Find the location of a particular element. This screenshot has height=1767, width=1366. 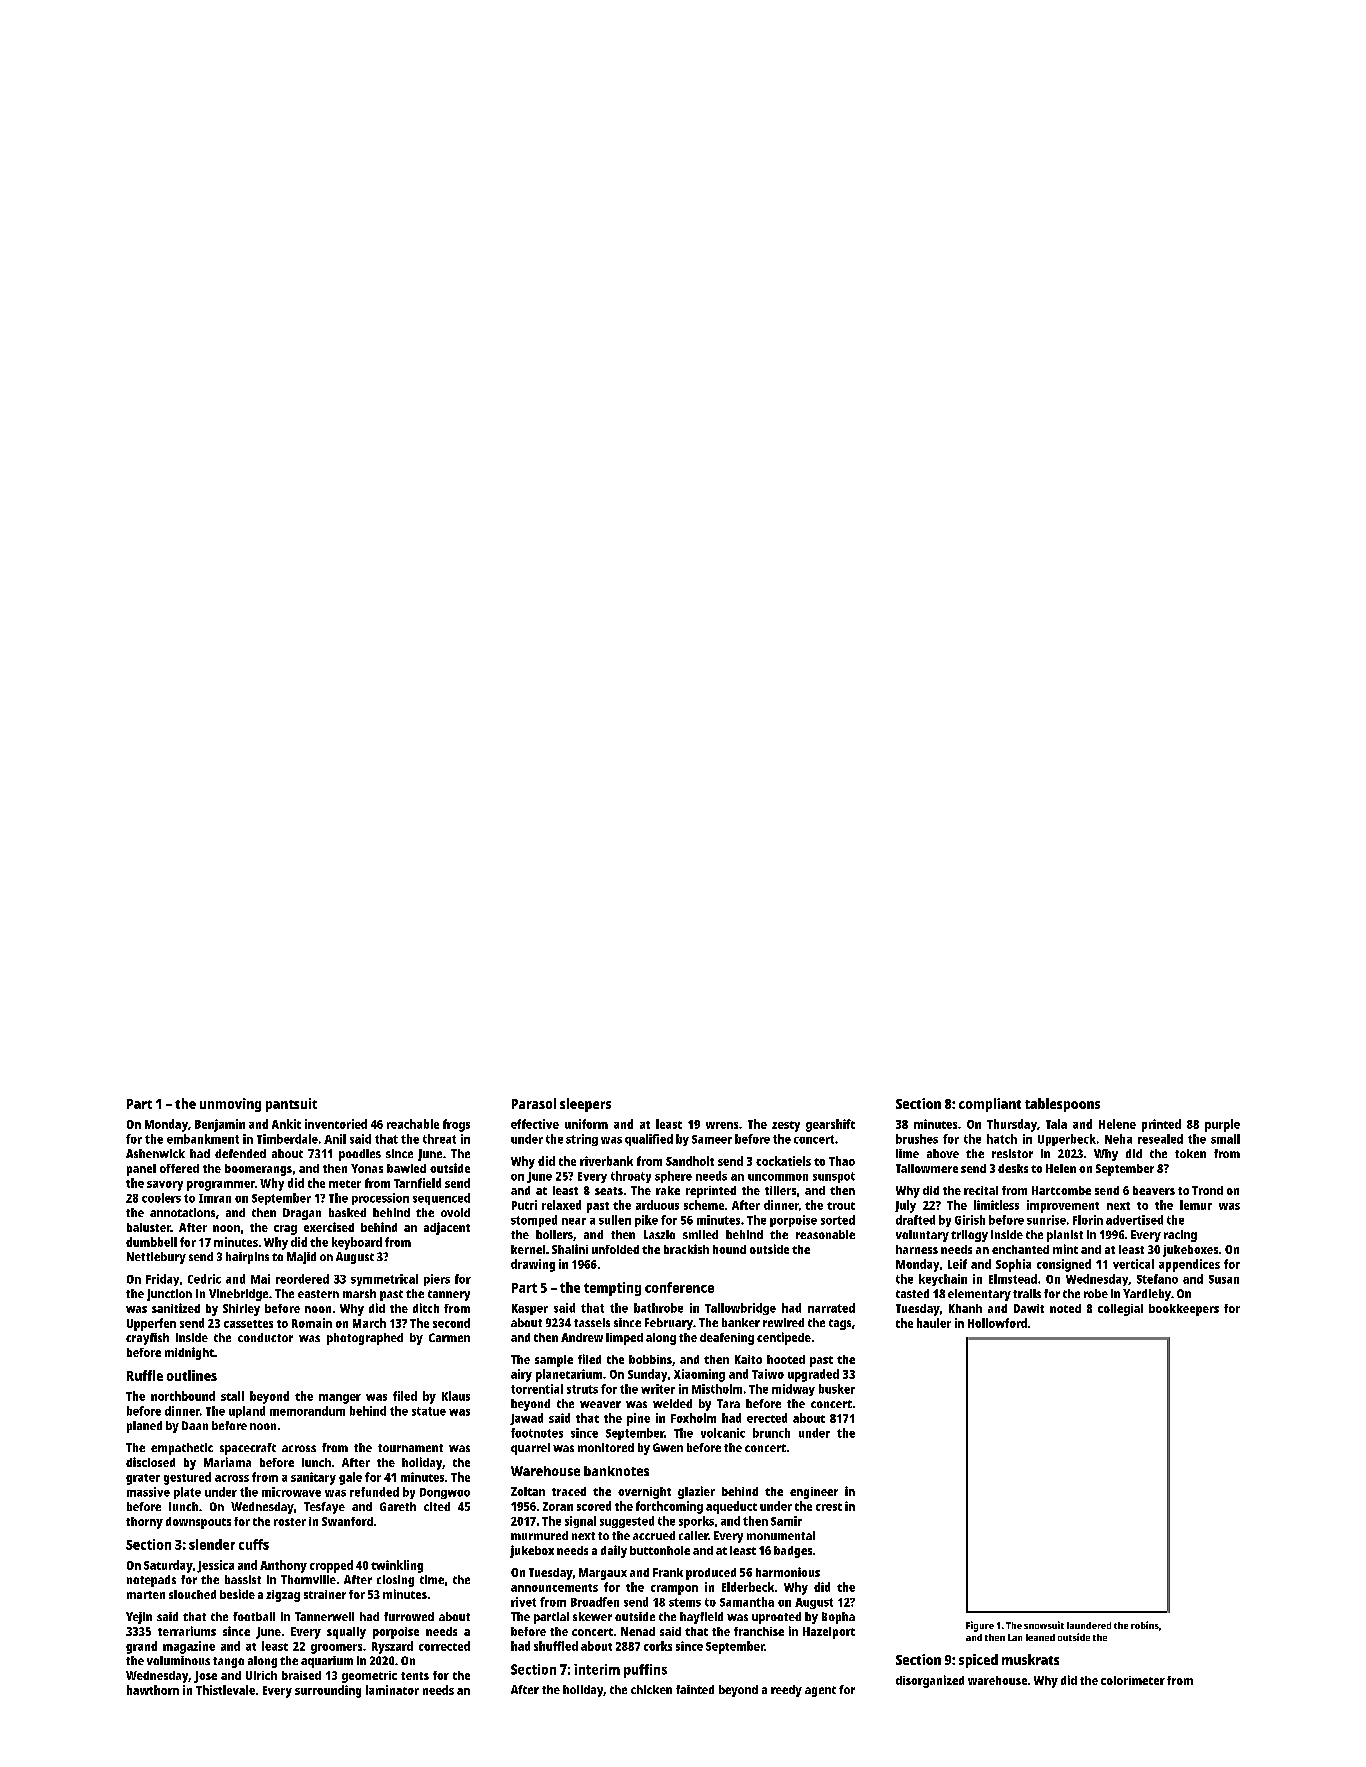

Bopha is located at coordinates (838, 1618).
